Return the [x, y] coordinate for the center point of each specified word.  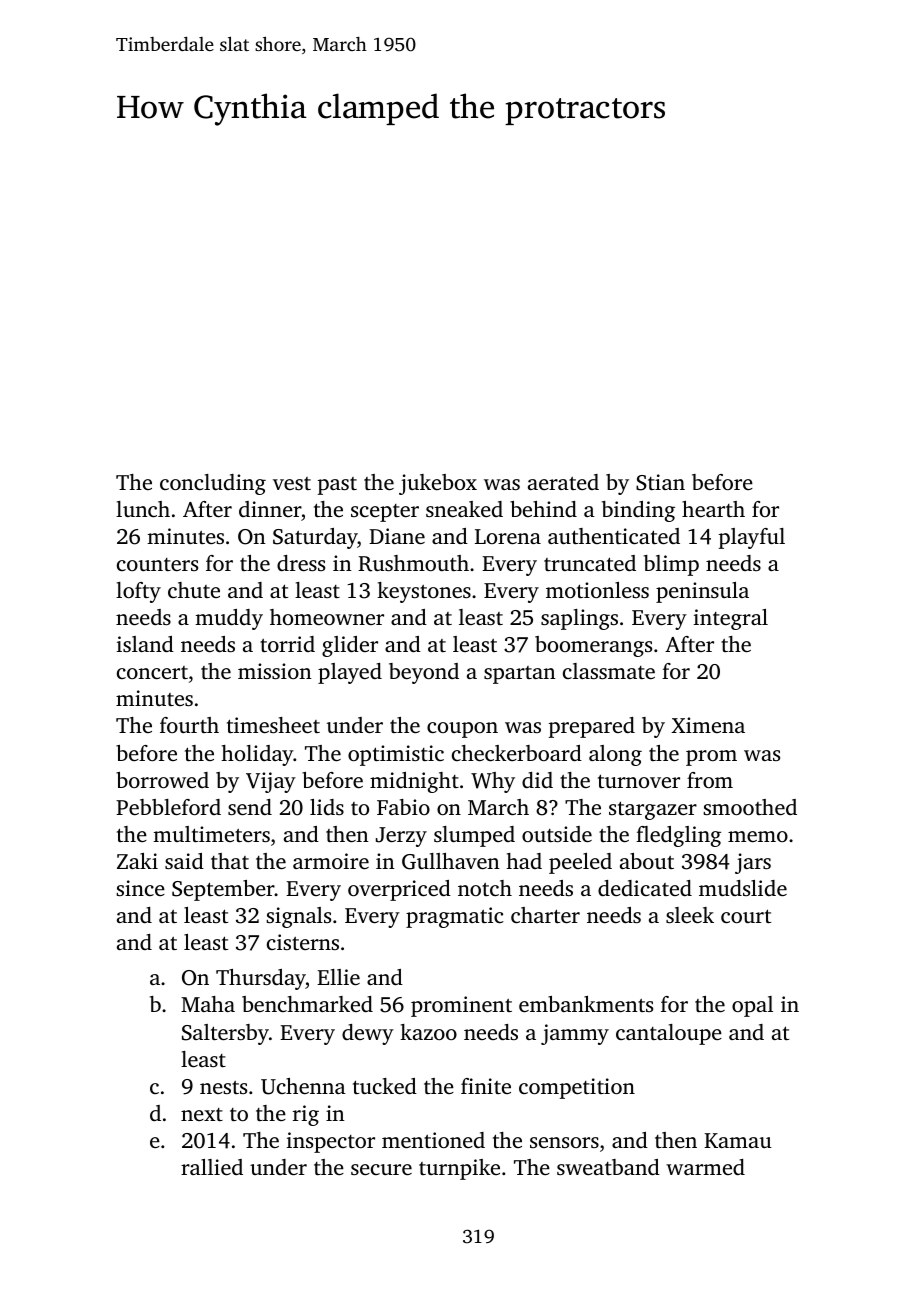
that [230, 861]
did [537, 780]
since [140, 888]
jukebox [438, 484]
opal [752, 1006]
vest [292, 483]
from [710, 780]
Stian [660, 482]
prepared [592, 727]
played [350, 673]
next [202, 1114]
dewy [368, 1034]
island [145, 644]
